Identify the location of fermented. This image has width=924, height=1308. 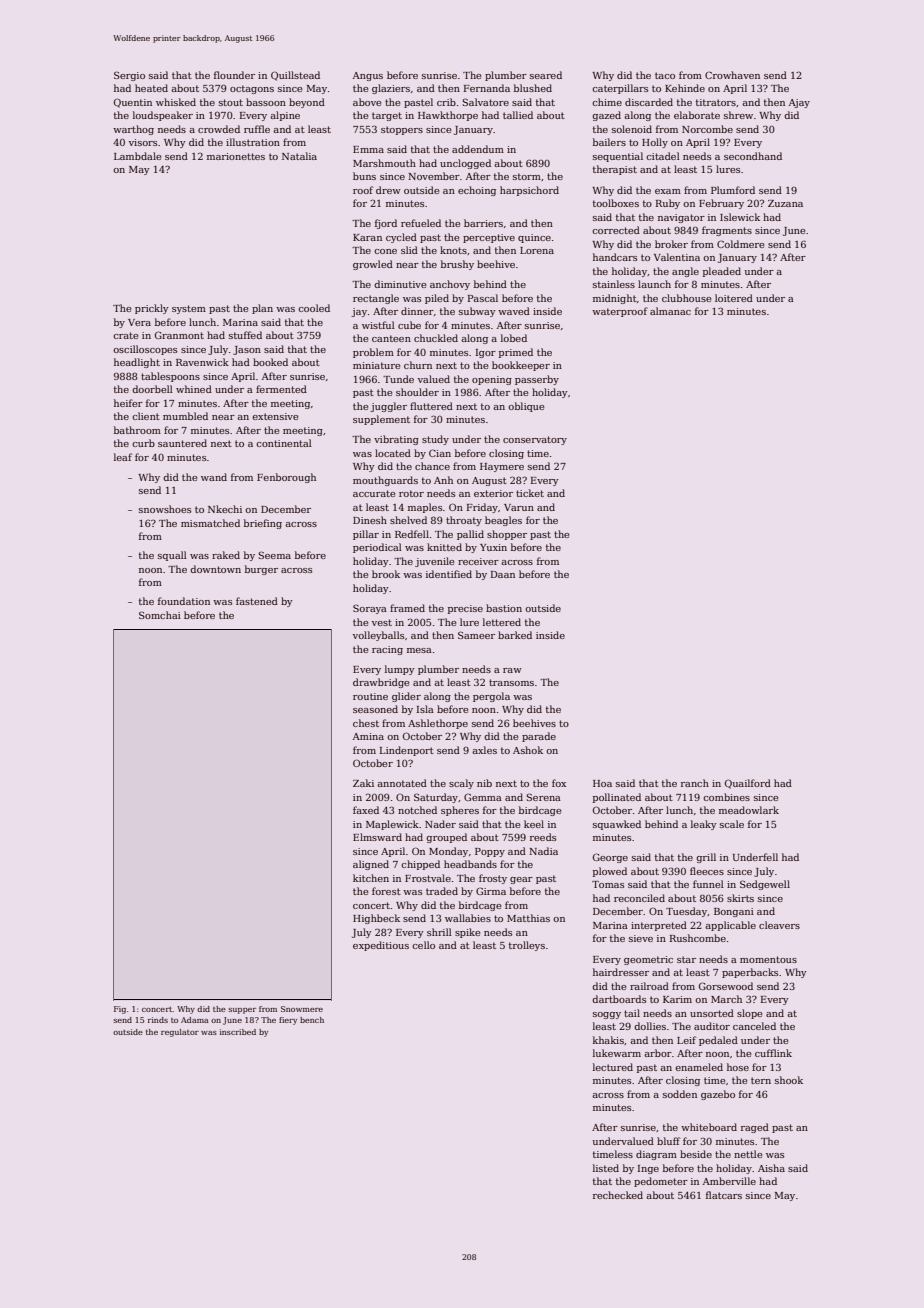
(281, 389).
